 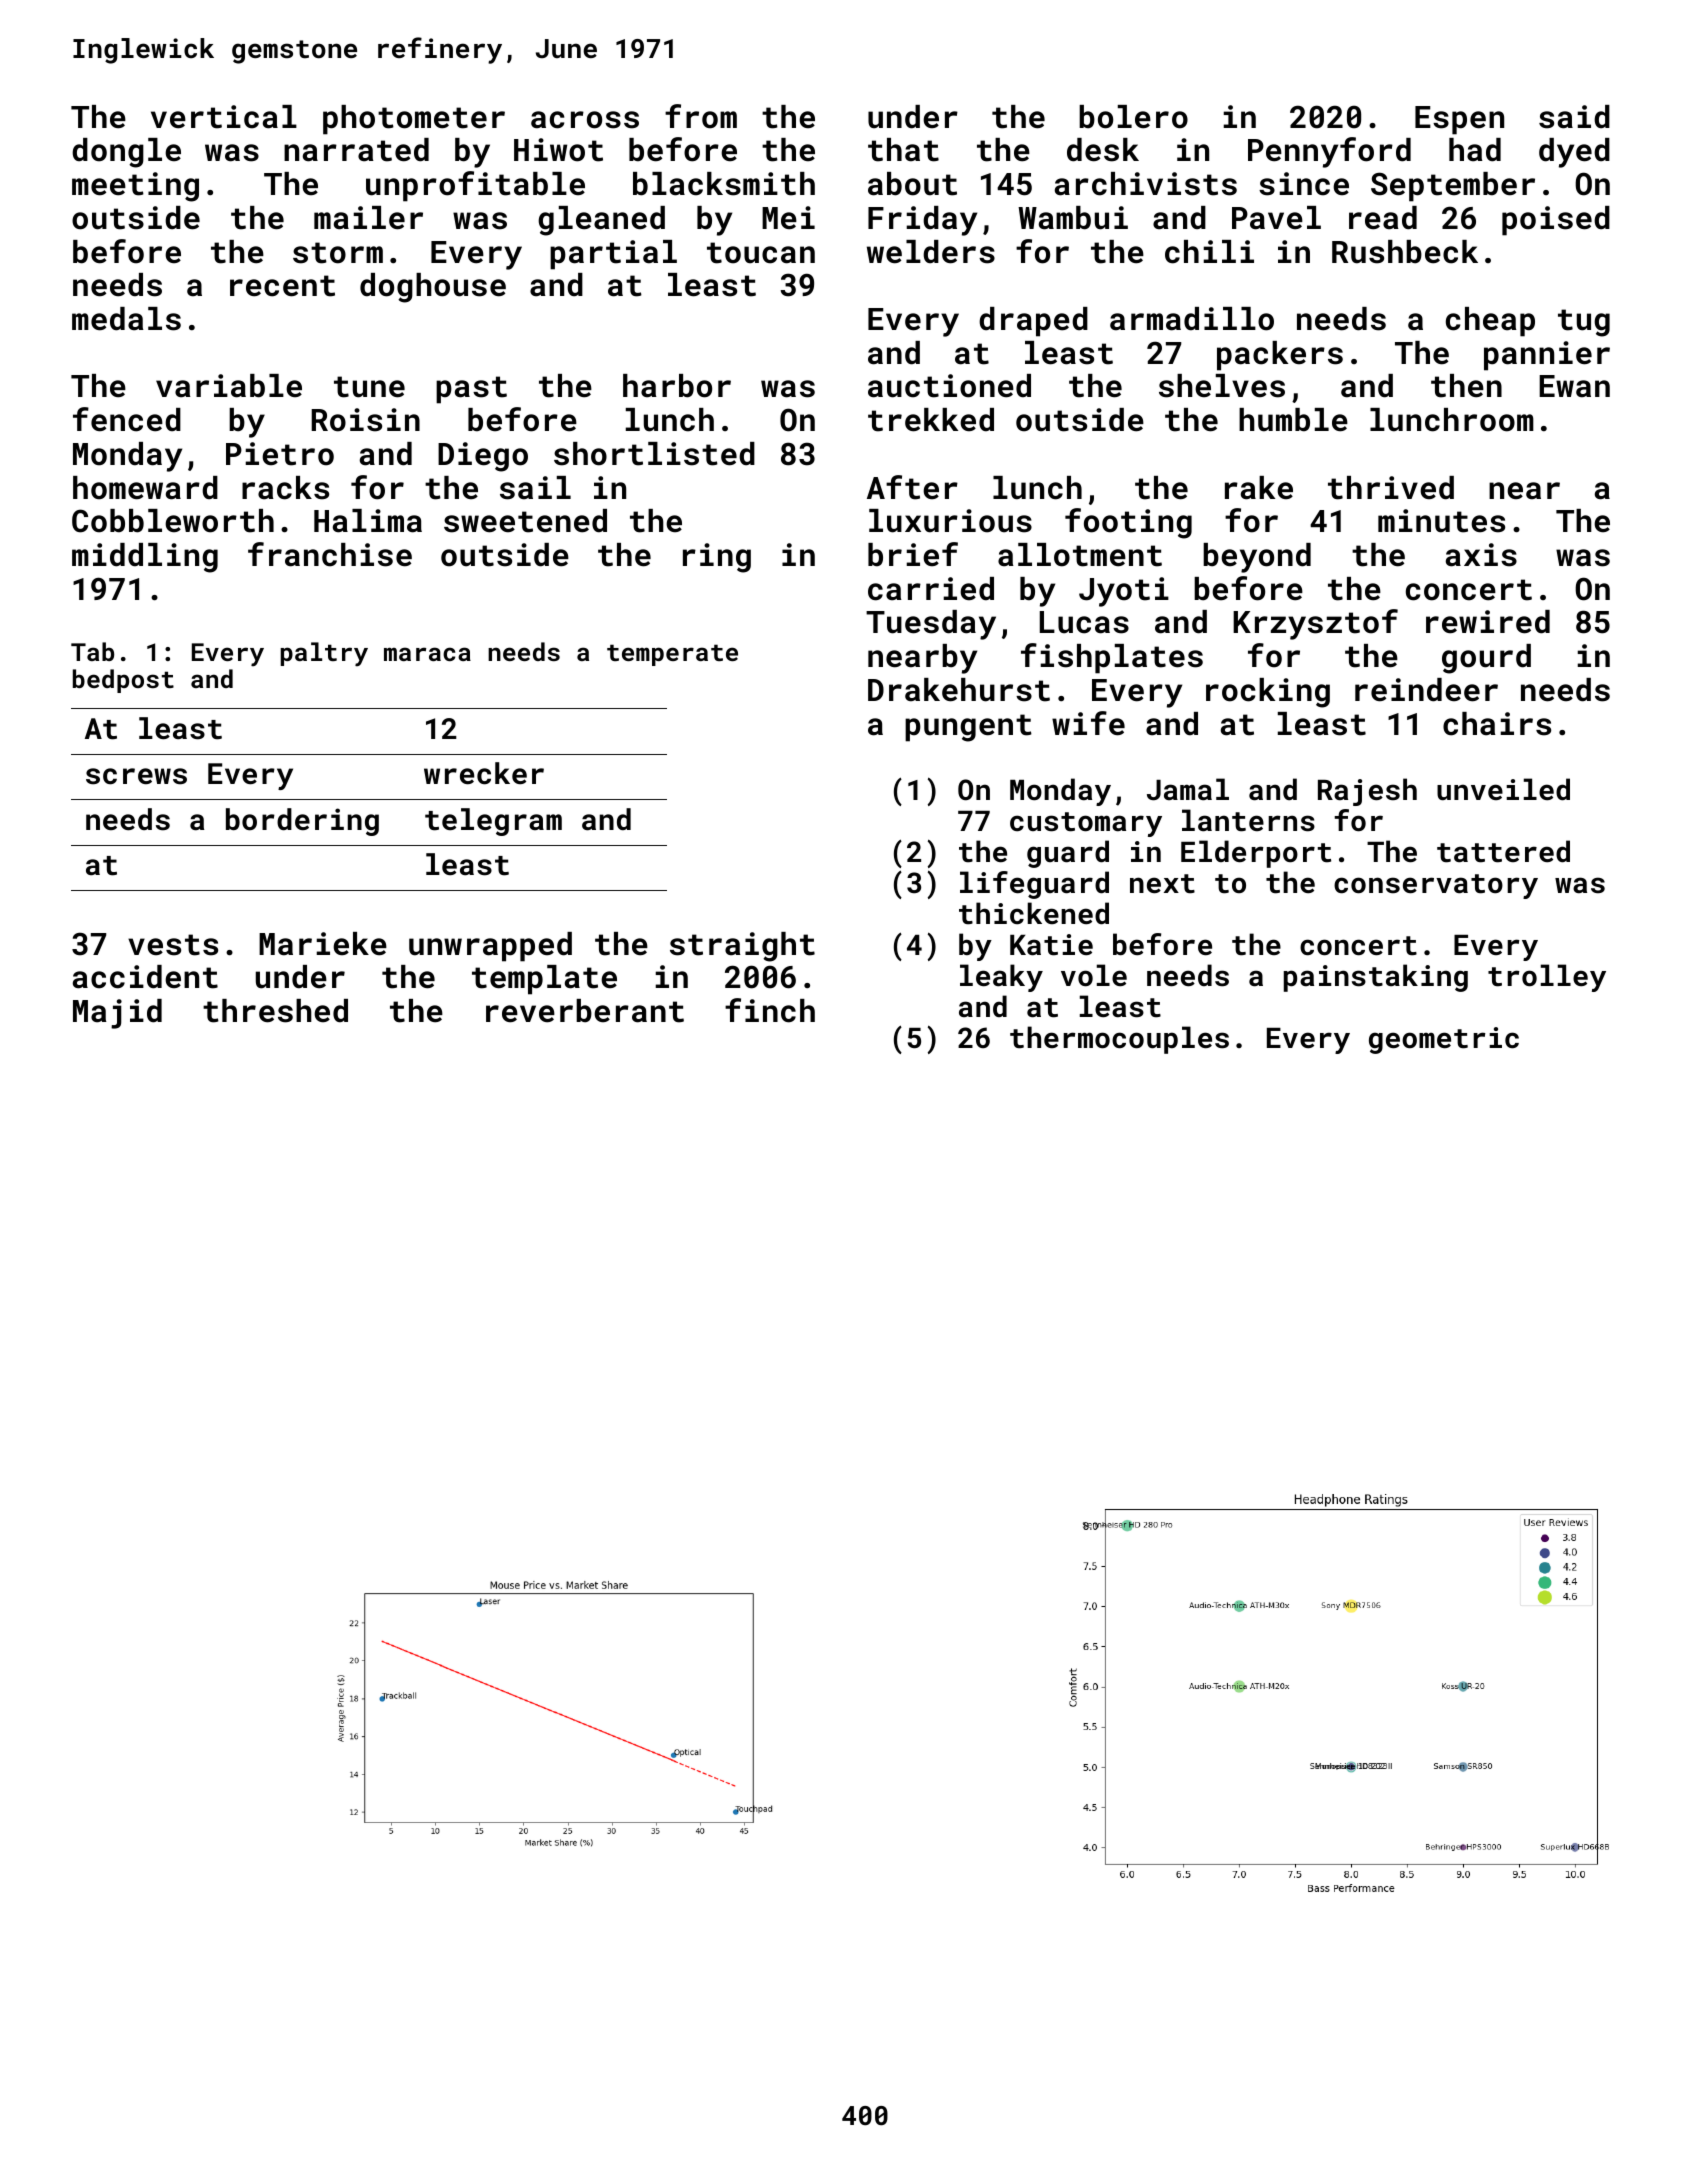 What do you see at coordinates (1293, 420) in the image?
I see `humble` at bounding box center [1293, 420].
